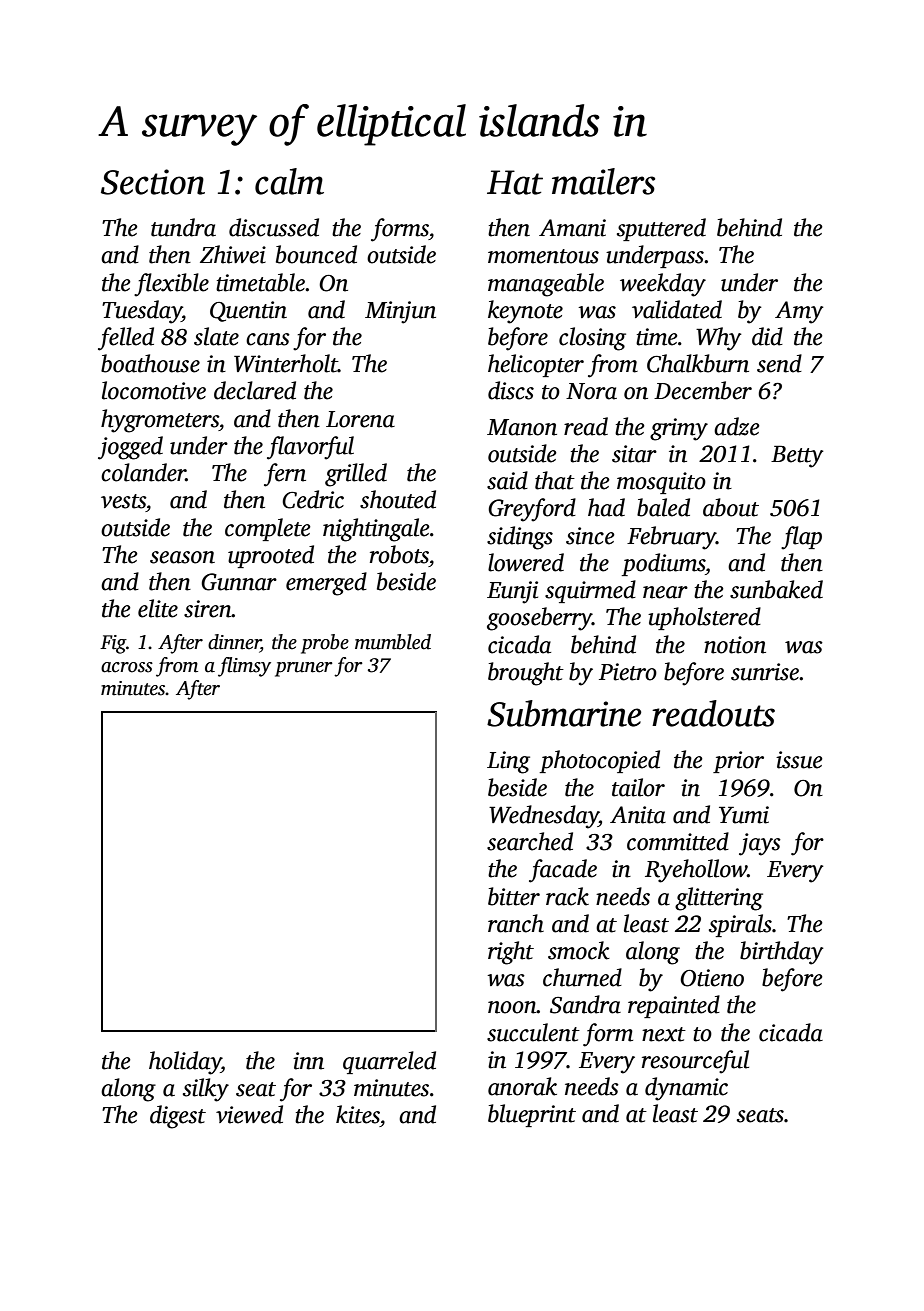  What do you see at coordinates (508, 762) in the screenshot?
I see `Ling` at bounding box center [508, 762].
